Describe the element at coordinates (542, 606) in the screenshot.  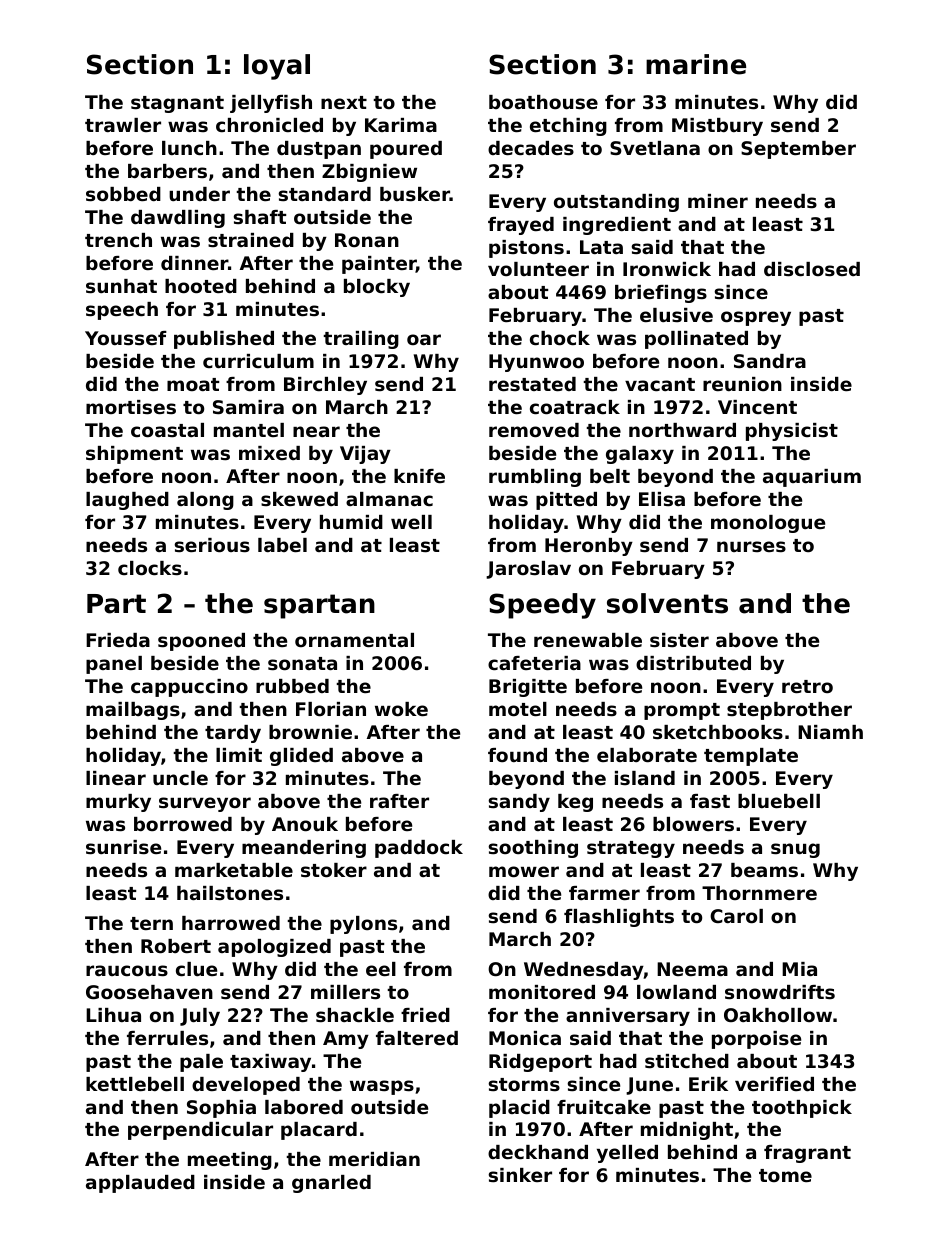
I see `Speedy` at that location.
